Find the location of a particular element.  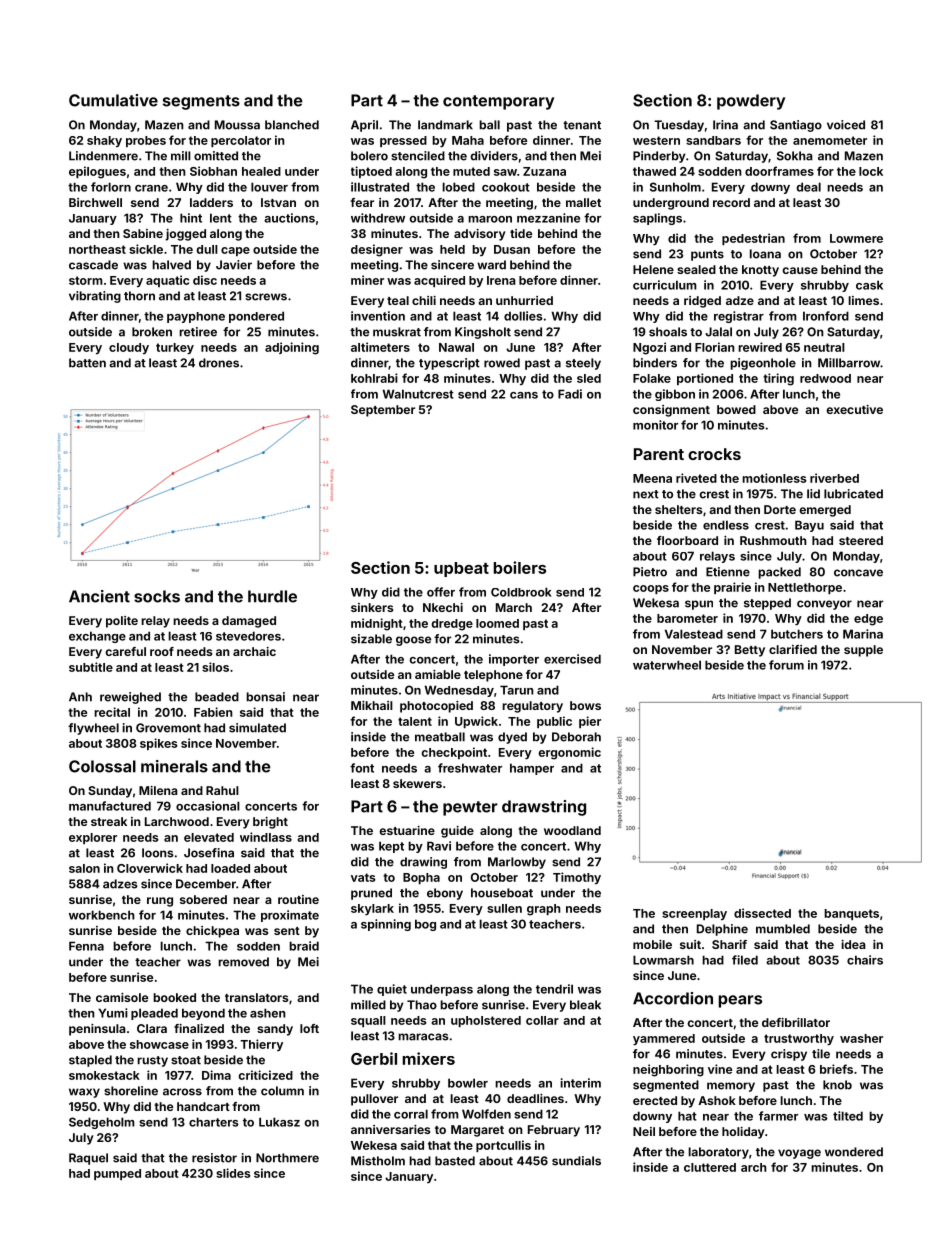

sinkers is located at coordinates (372, 607).
